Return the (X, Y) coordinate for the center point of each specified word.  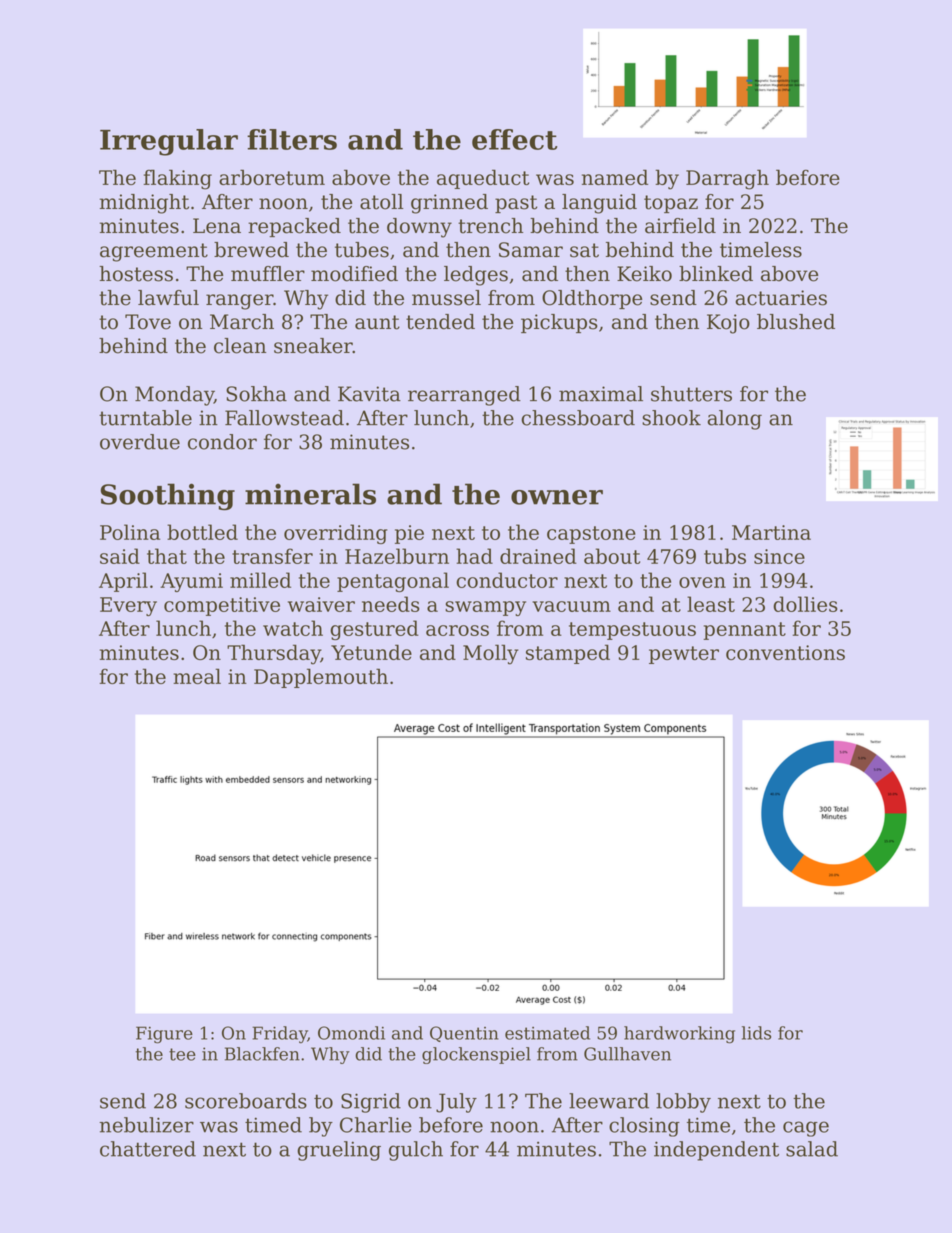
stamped (568, 654)
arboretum (272, 177)
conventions (785, 652)
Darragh (727, 179)
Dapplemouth (321, 678)
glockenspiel (476, 1055)
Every (128, 606)
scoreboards (246, 1101)
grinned (449, 204)
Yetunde (371, 652)
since (779, 556)
